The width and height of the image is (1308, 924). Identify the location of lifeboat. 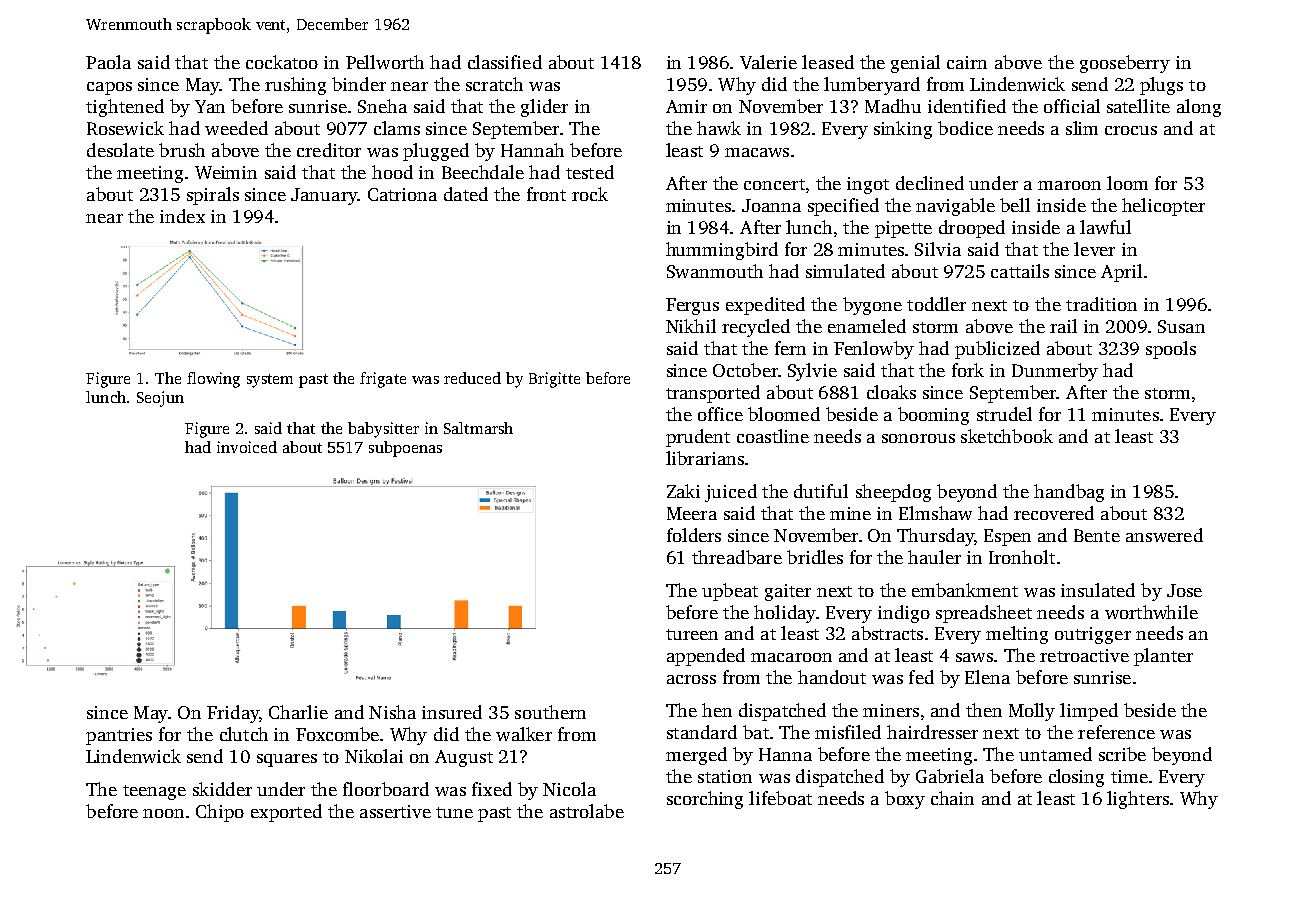
(780, 798).
